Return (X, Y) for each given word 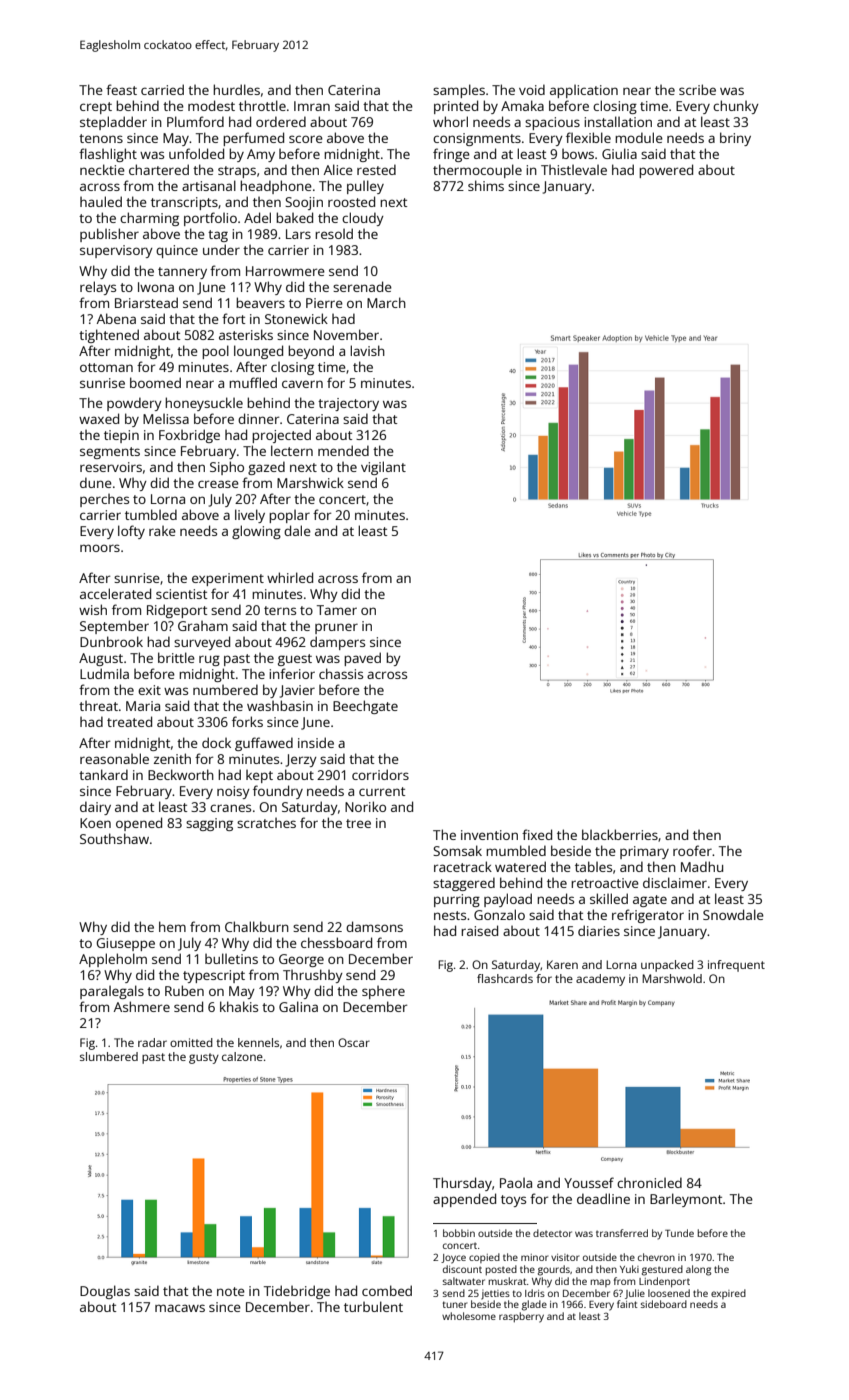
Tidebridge (297, 1292)
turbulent (373, 1306)
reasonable (114, 758)
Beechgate (365, 707)
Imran (312, 106)
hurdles (236, 89)
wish (93, 609)
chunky (736, 107)
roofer (692, 850)
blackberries (620, 834)
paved (362, 659)
